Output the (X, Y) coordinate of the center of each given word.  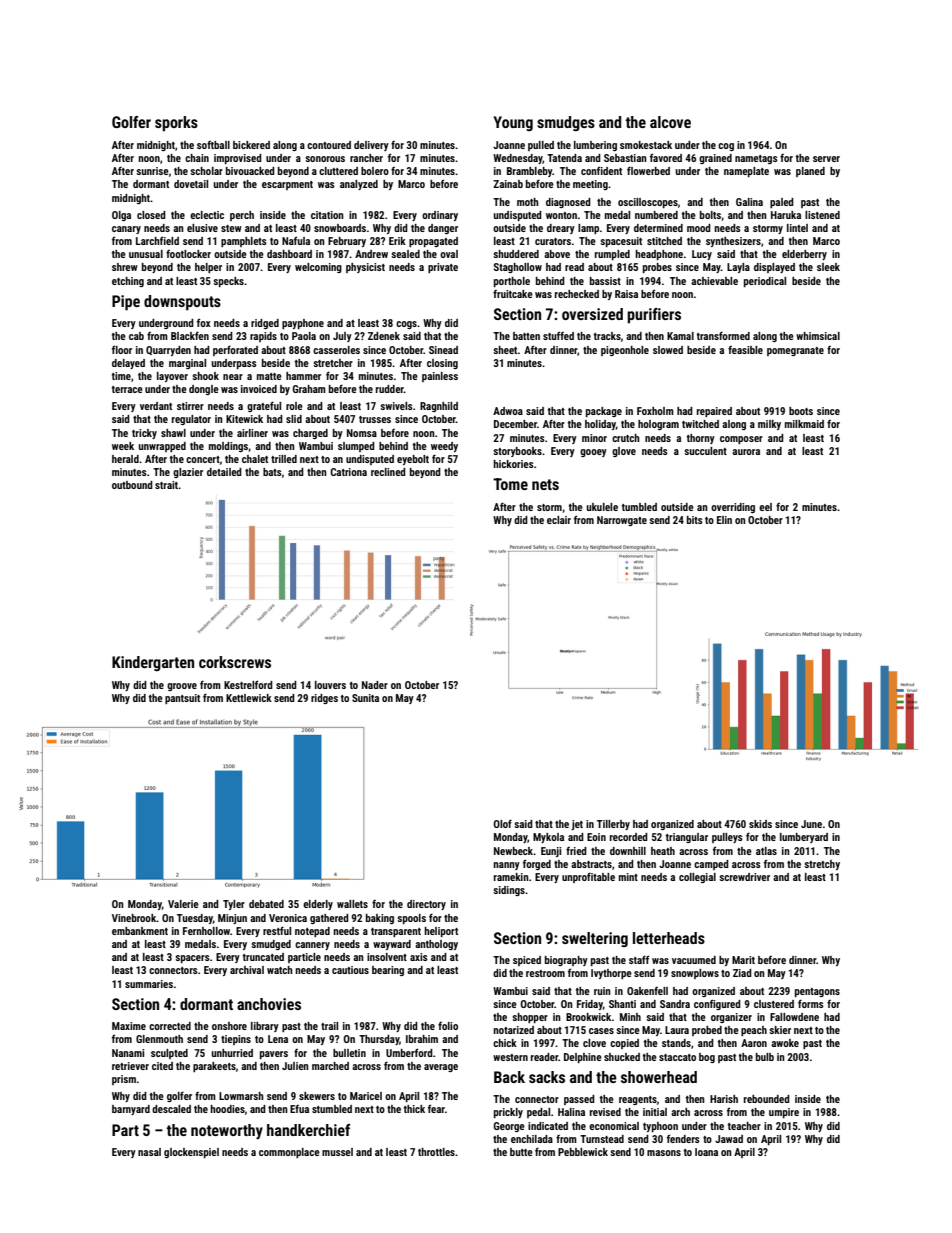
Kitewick (244, 419)
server (826, 159)
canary (126, 230)
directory (426, 905)
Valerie (183, 904)
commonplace (289, 1153)
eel (765, 507)
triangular (687, 838)
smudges (566, 123)
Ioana (706, 1152)
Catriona (348, 472)
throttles (436, 1152)
